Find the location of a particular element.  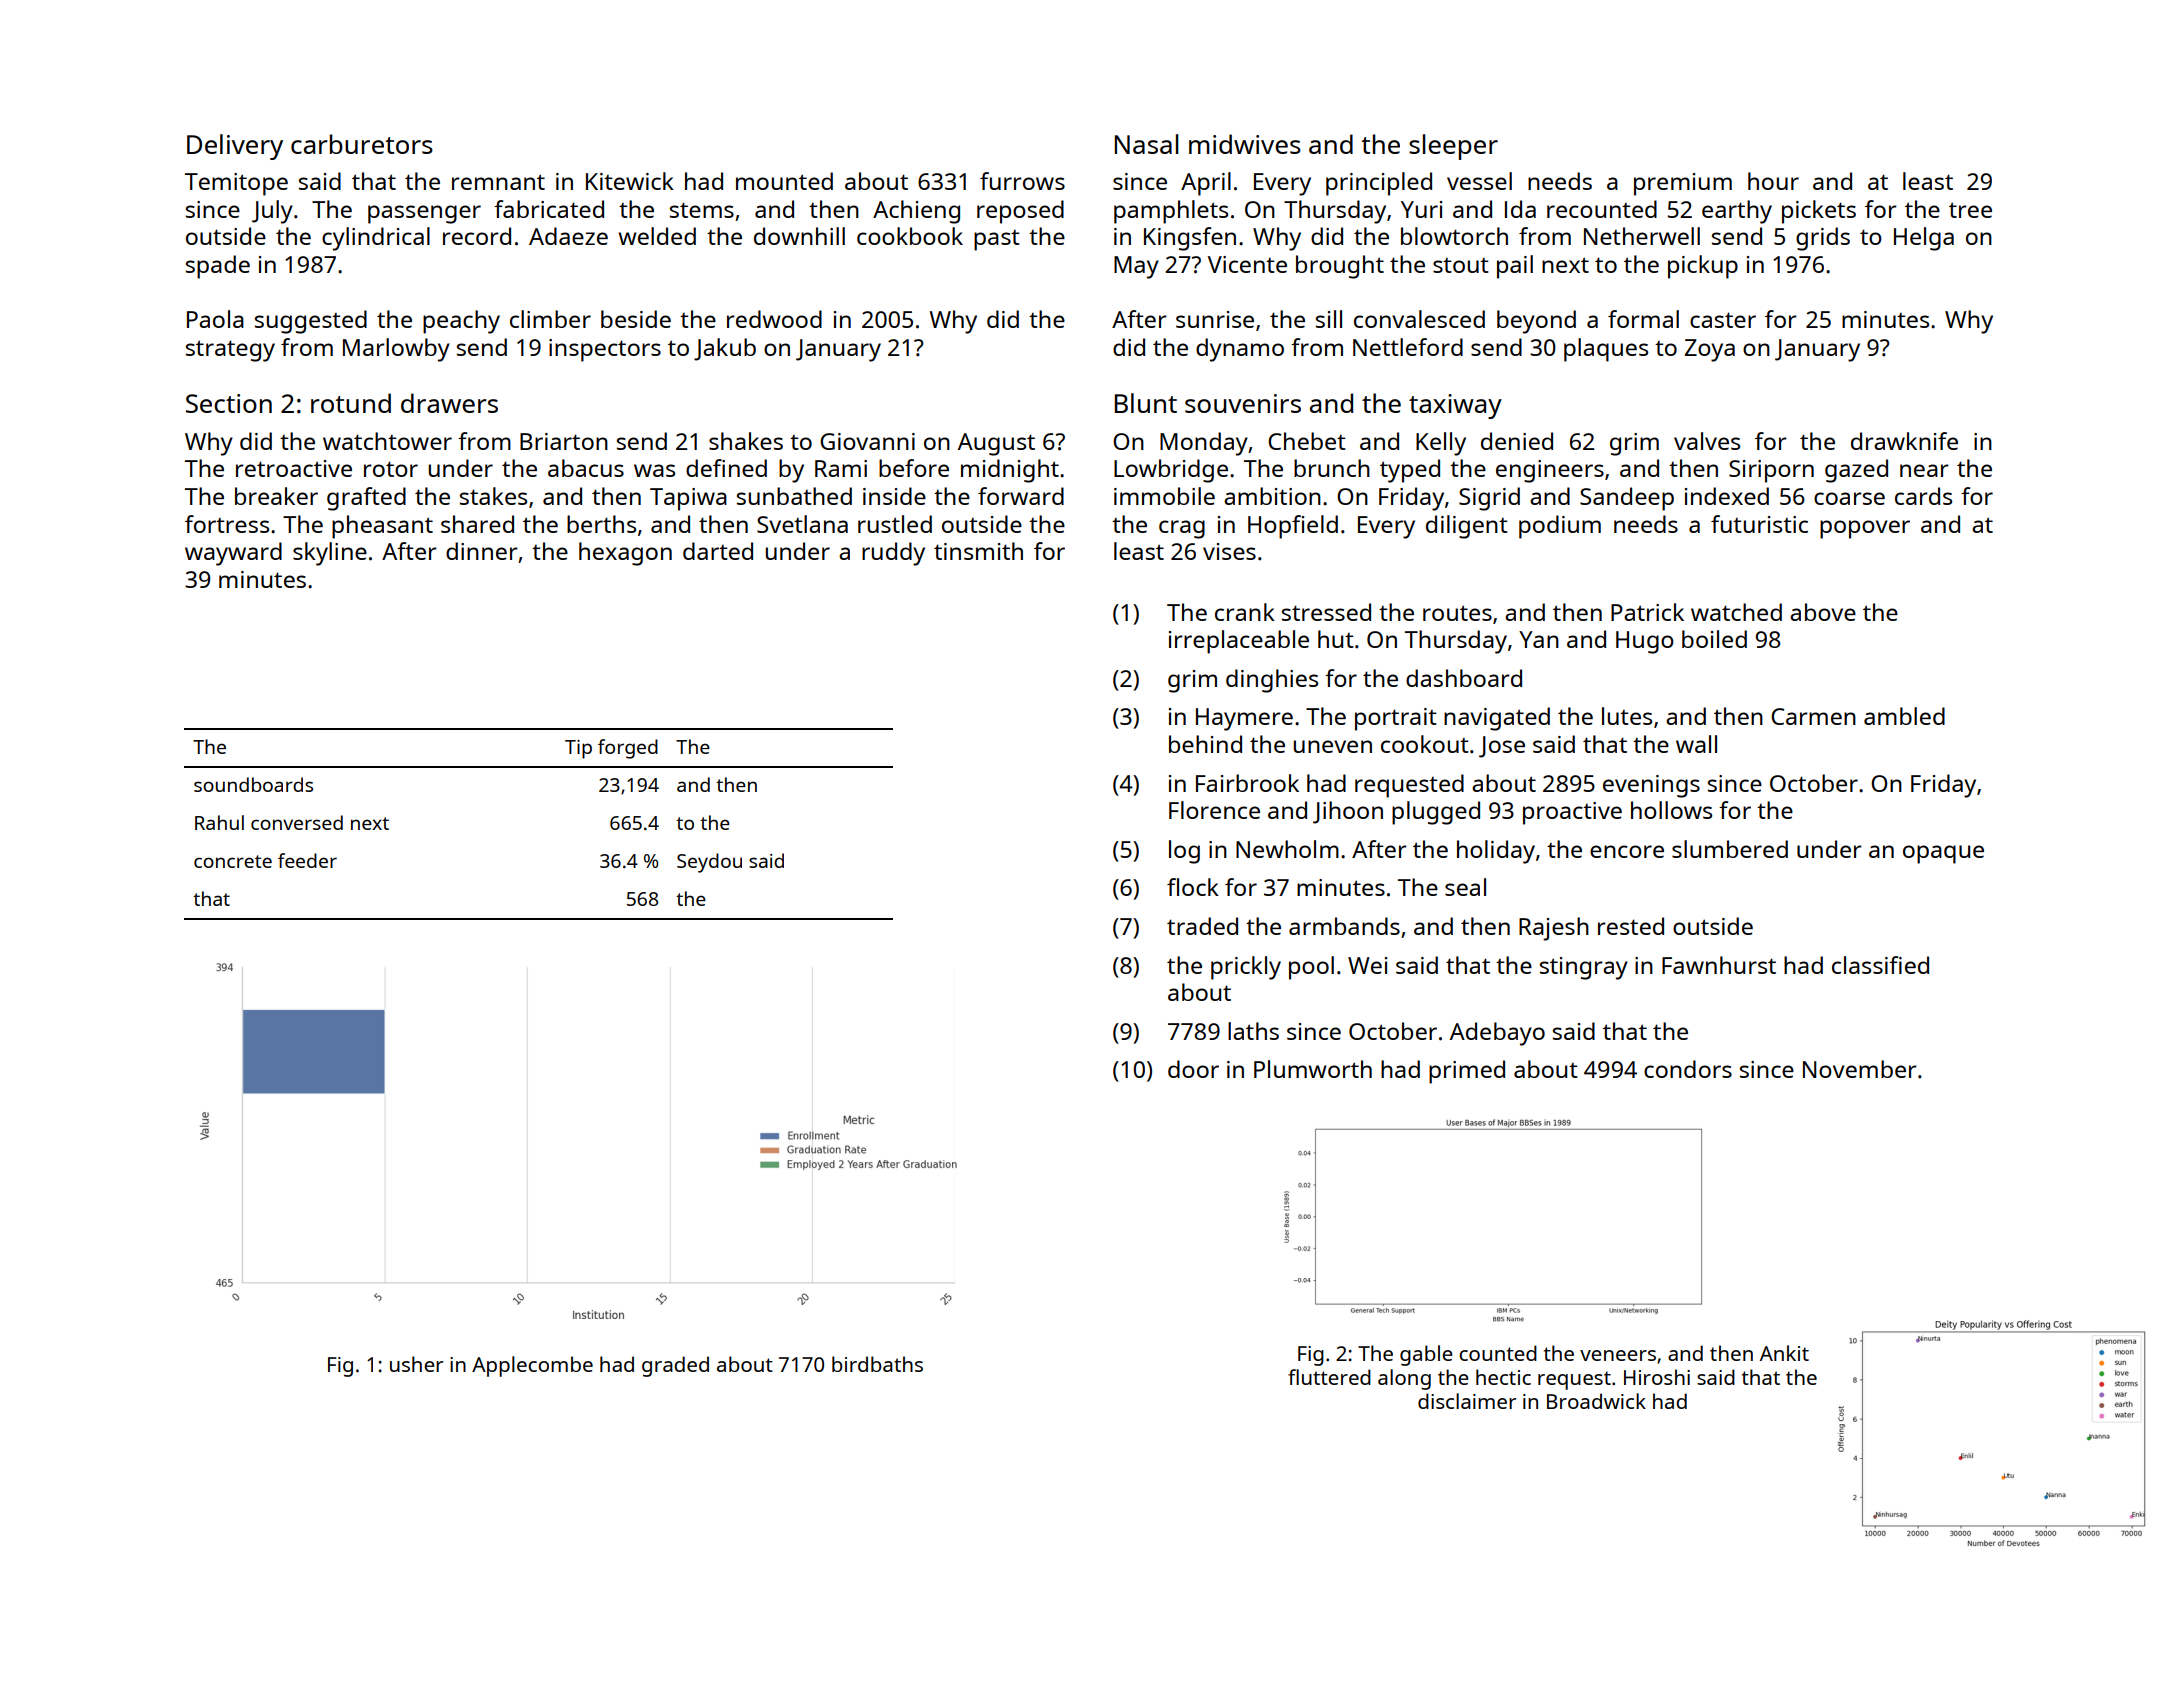

rotund is located at coordinates (351, 403).
